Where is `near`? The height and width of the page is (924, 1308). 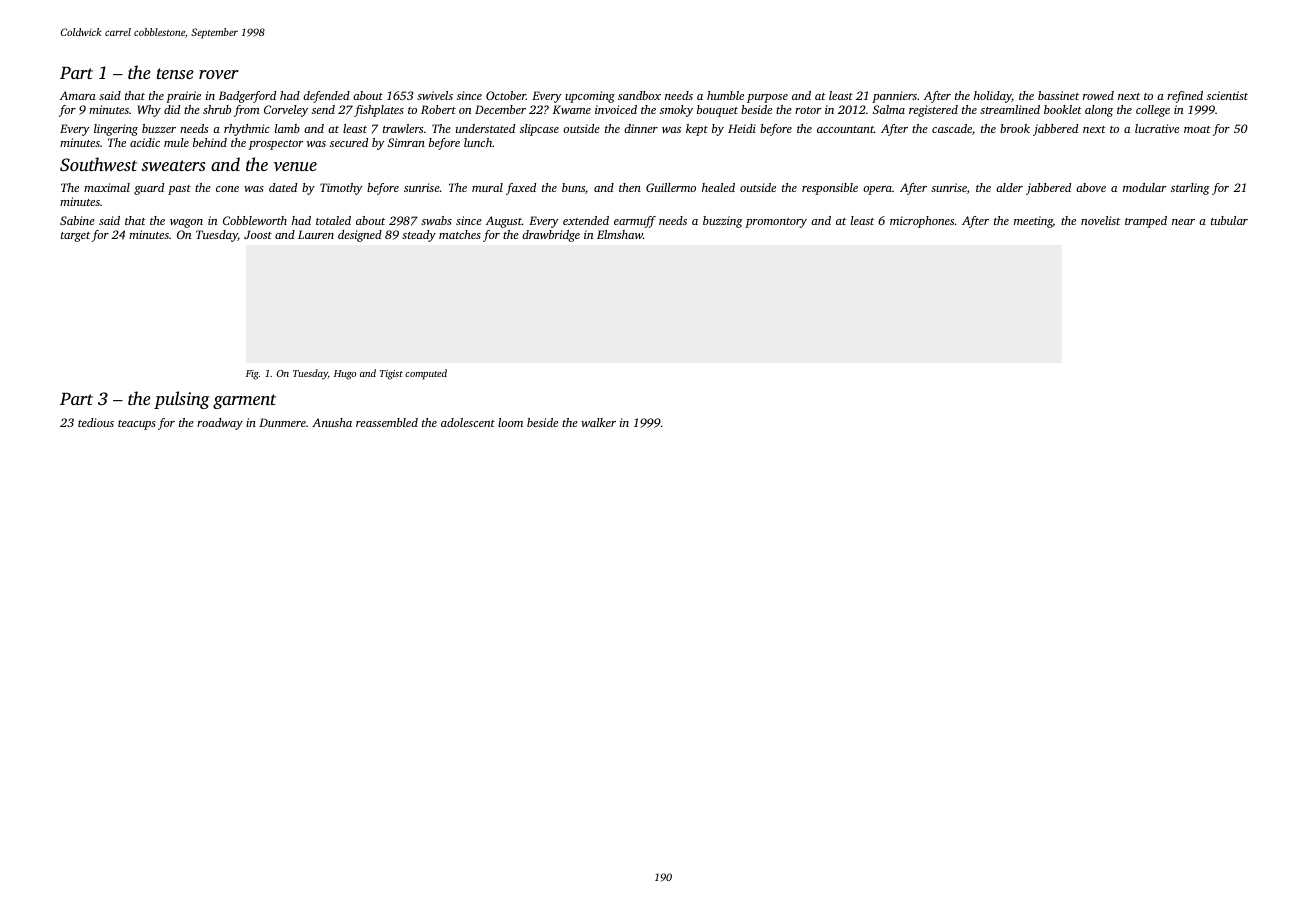 near is located at coordinates (1183, 222).
